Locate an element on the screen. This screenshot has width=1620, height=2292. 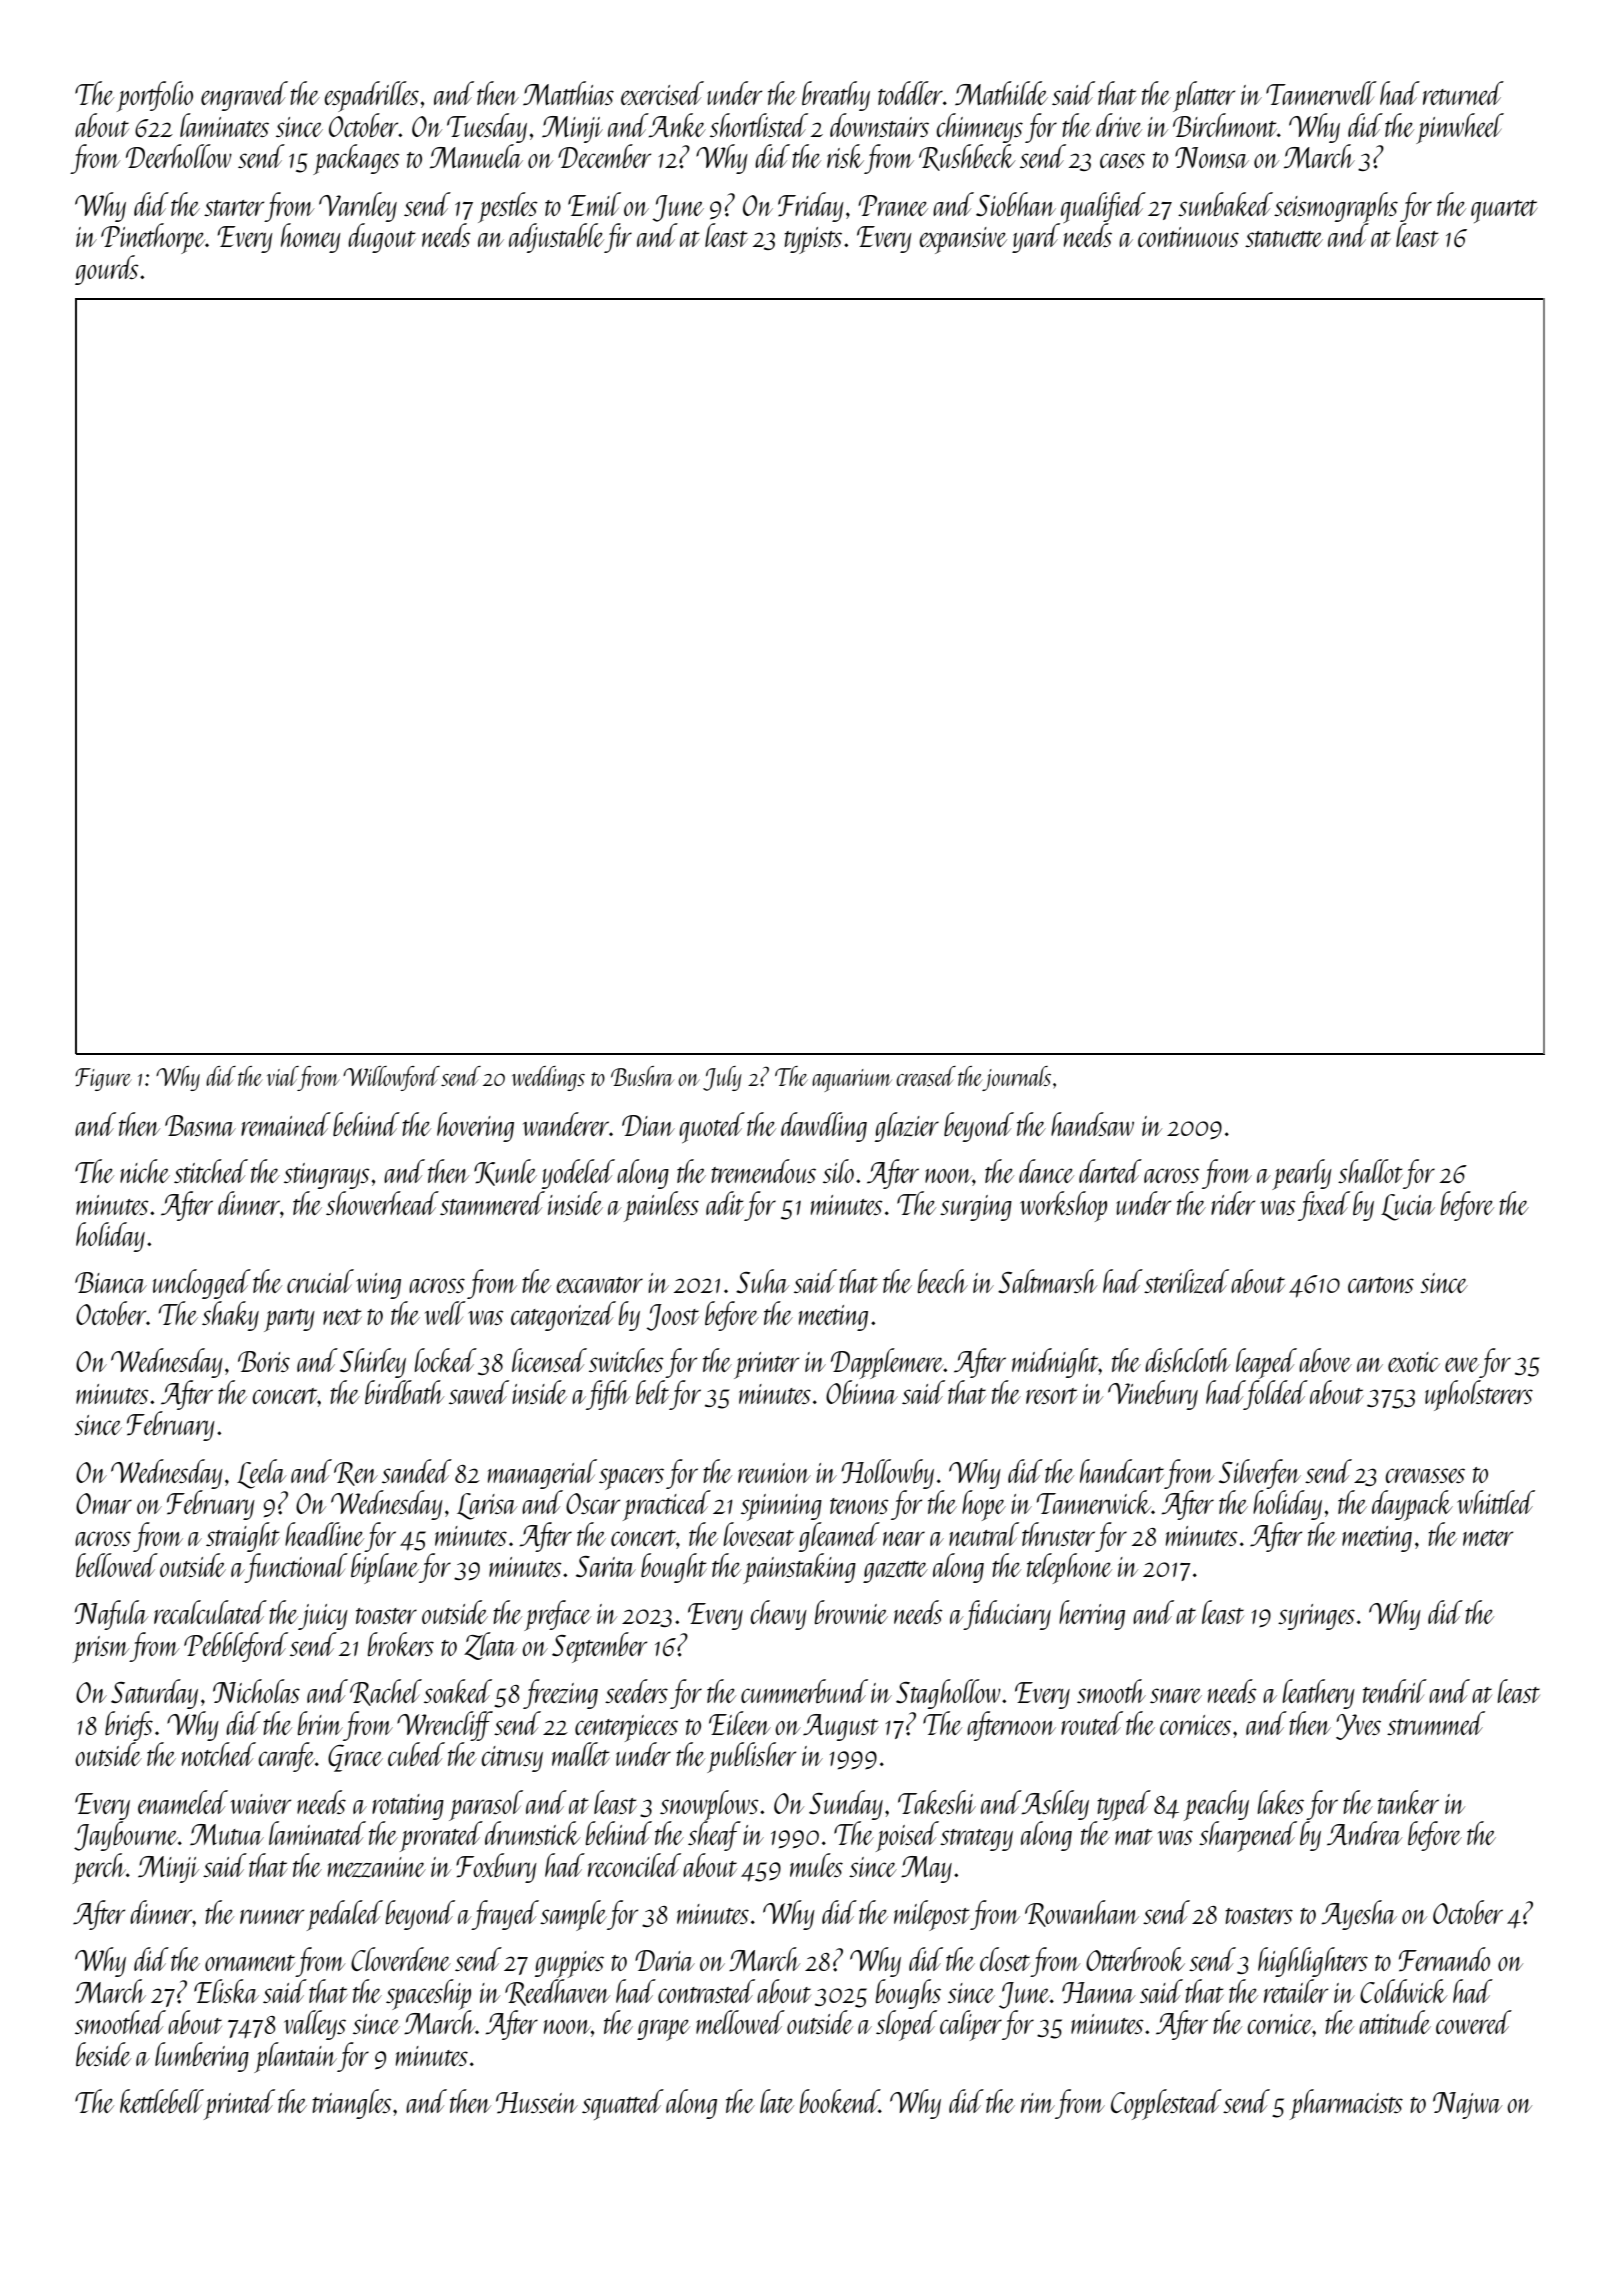
fir is located at coordinates (618, 238).
